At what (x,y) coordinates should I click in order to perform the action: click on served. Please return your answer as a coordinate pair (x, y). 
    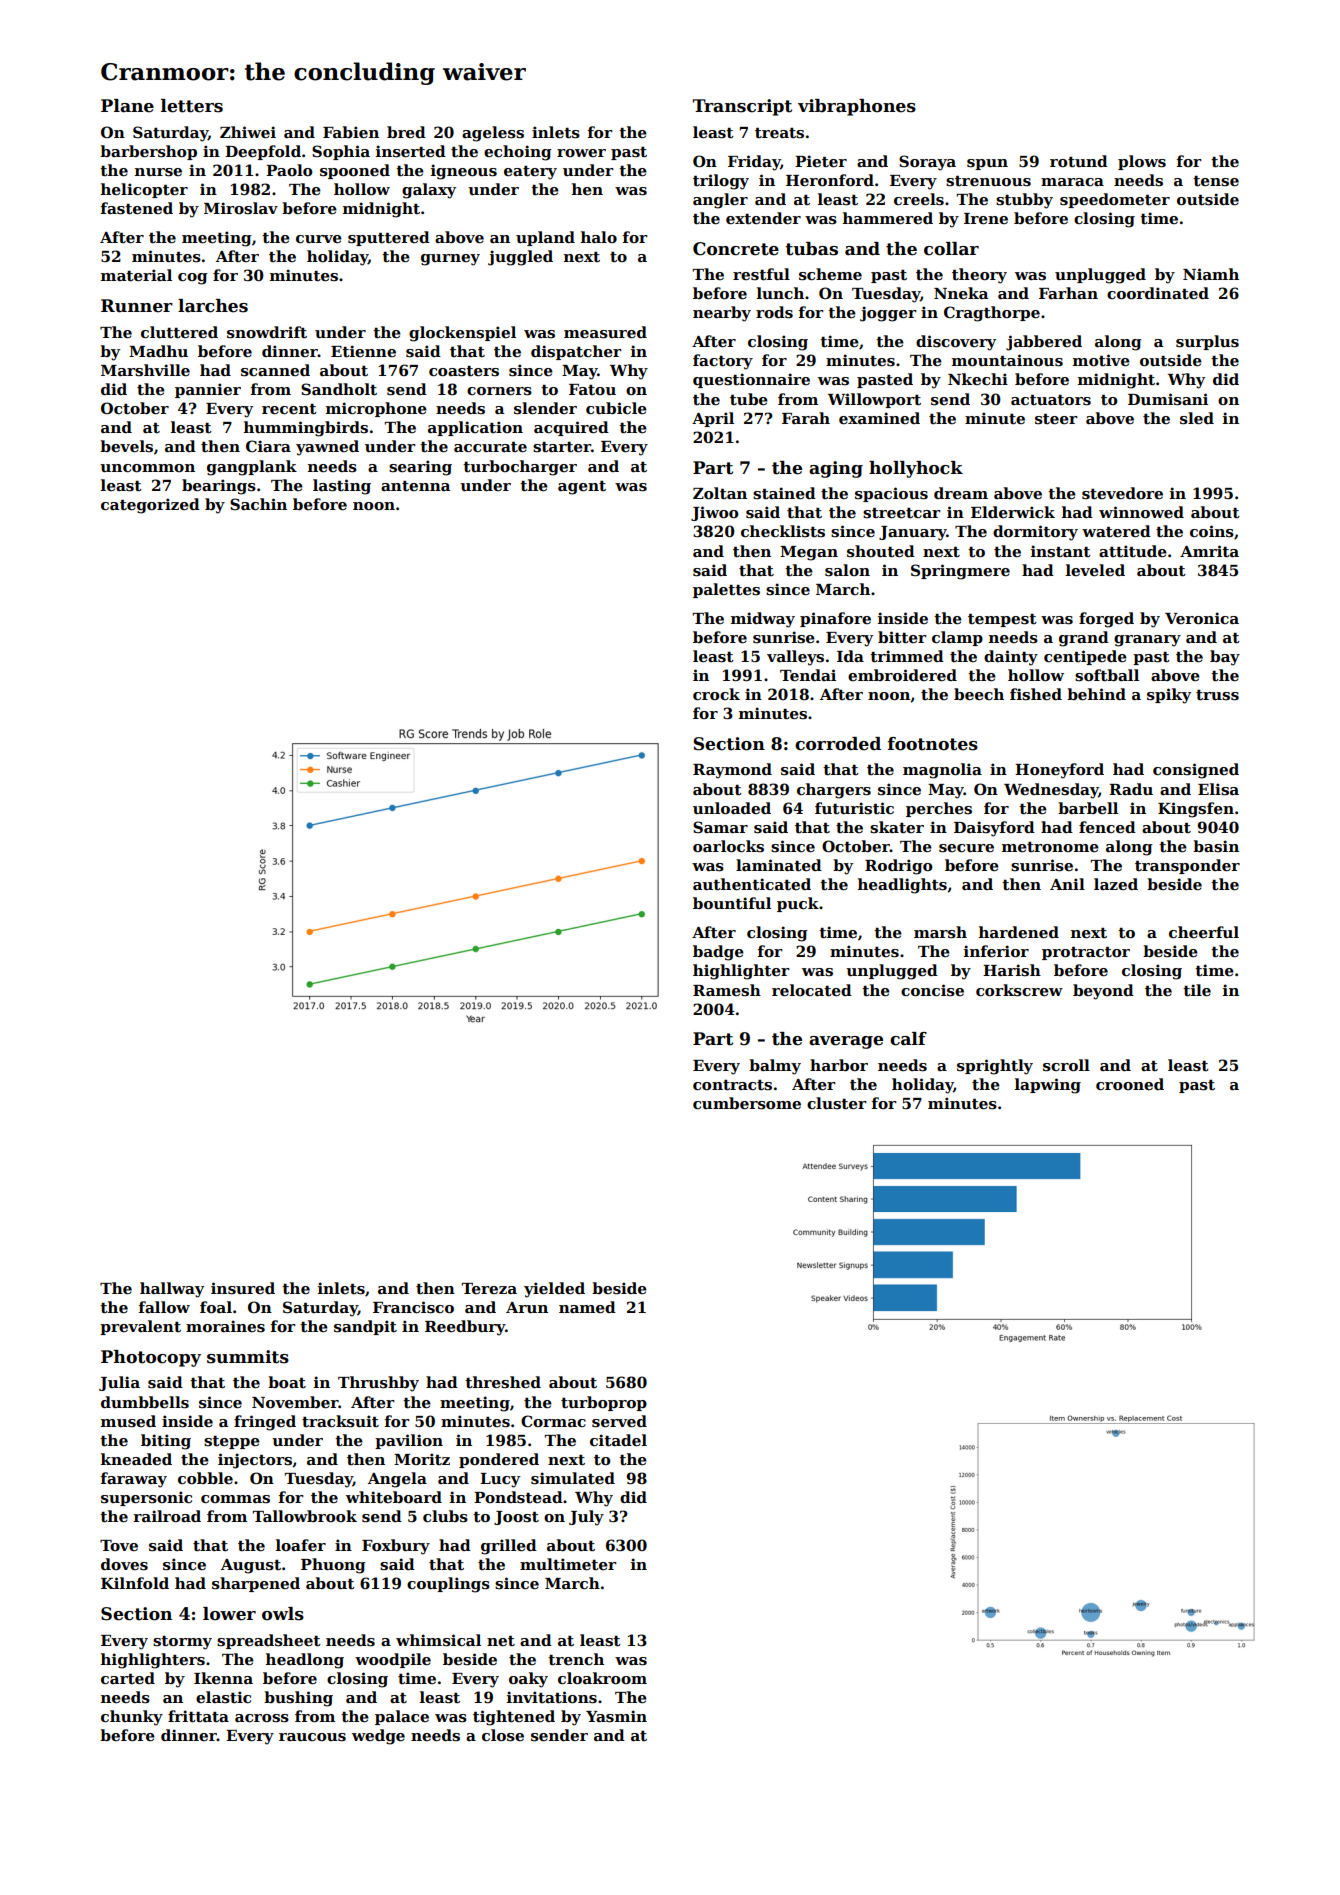
    Looking at the image, I should click on (619, 1421).
